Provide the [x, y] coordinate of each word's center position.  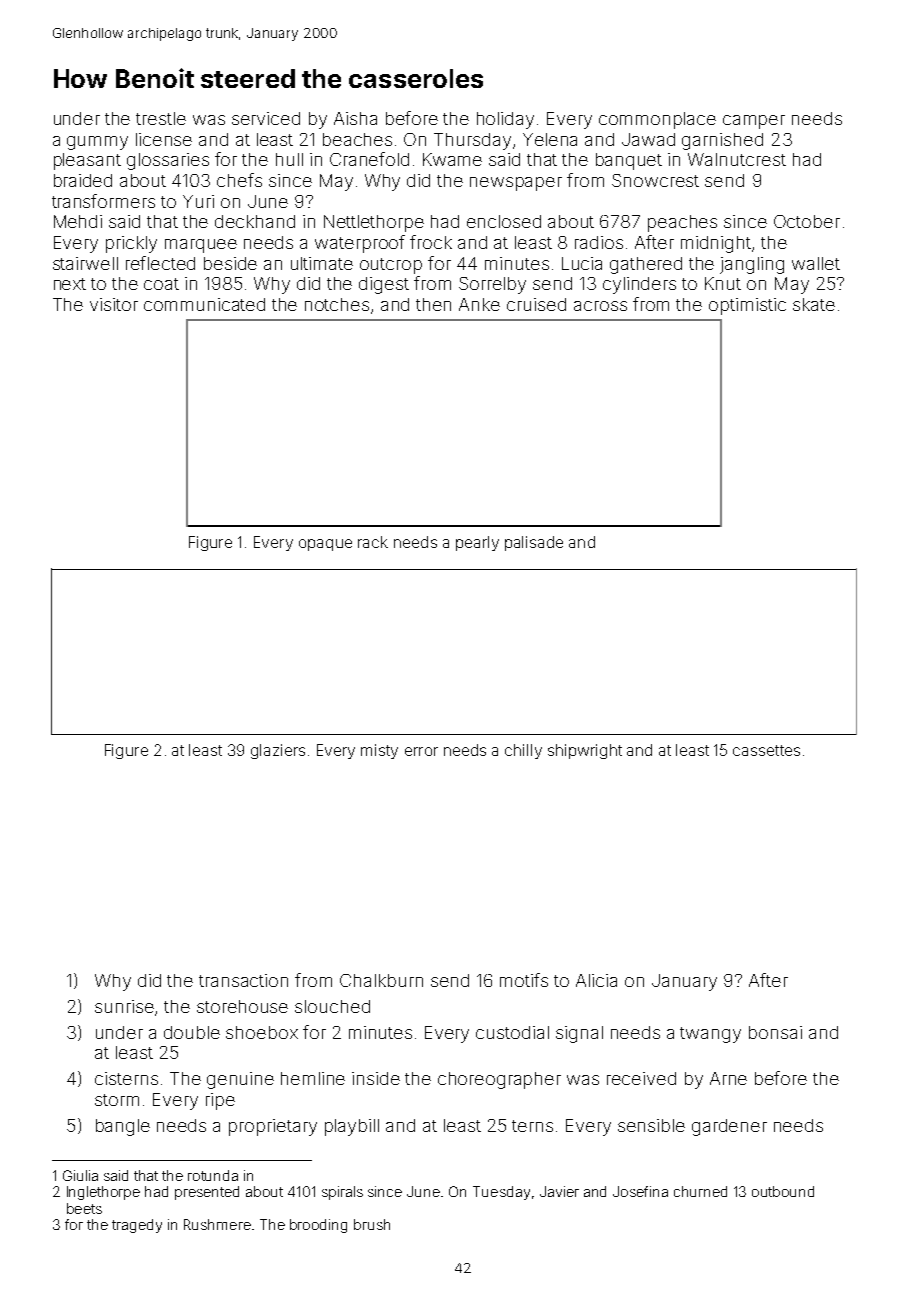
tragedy [137, 1226]
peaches [682, 223]
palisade [534, 543]
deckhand [255, 221]
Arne [728, 1078]
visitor [114, 304]
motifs [524, 980]
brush [372, 1224]
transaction [243, 980]
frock [431, 242]
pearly [477, 543]
